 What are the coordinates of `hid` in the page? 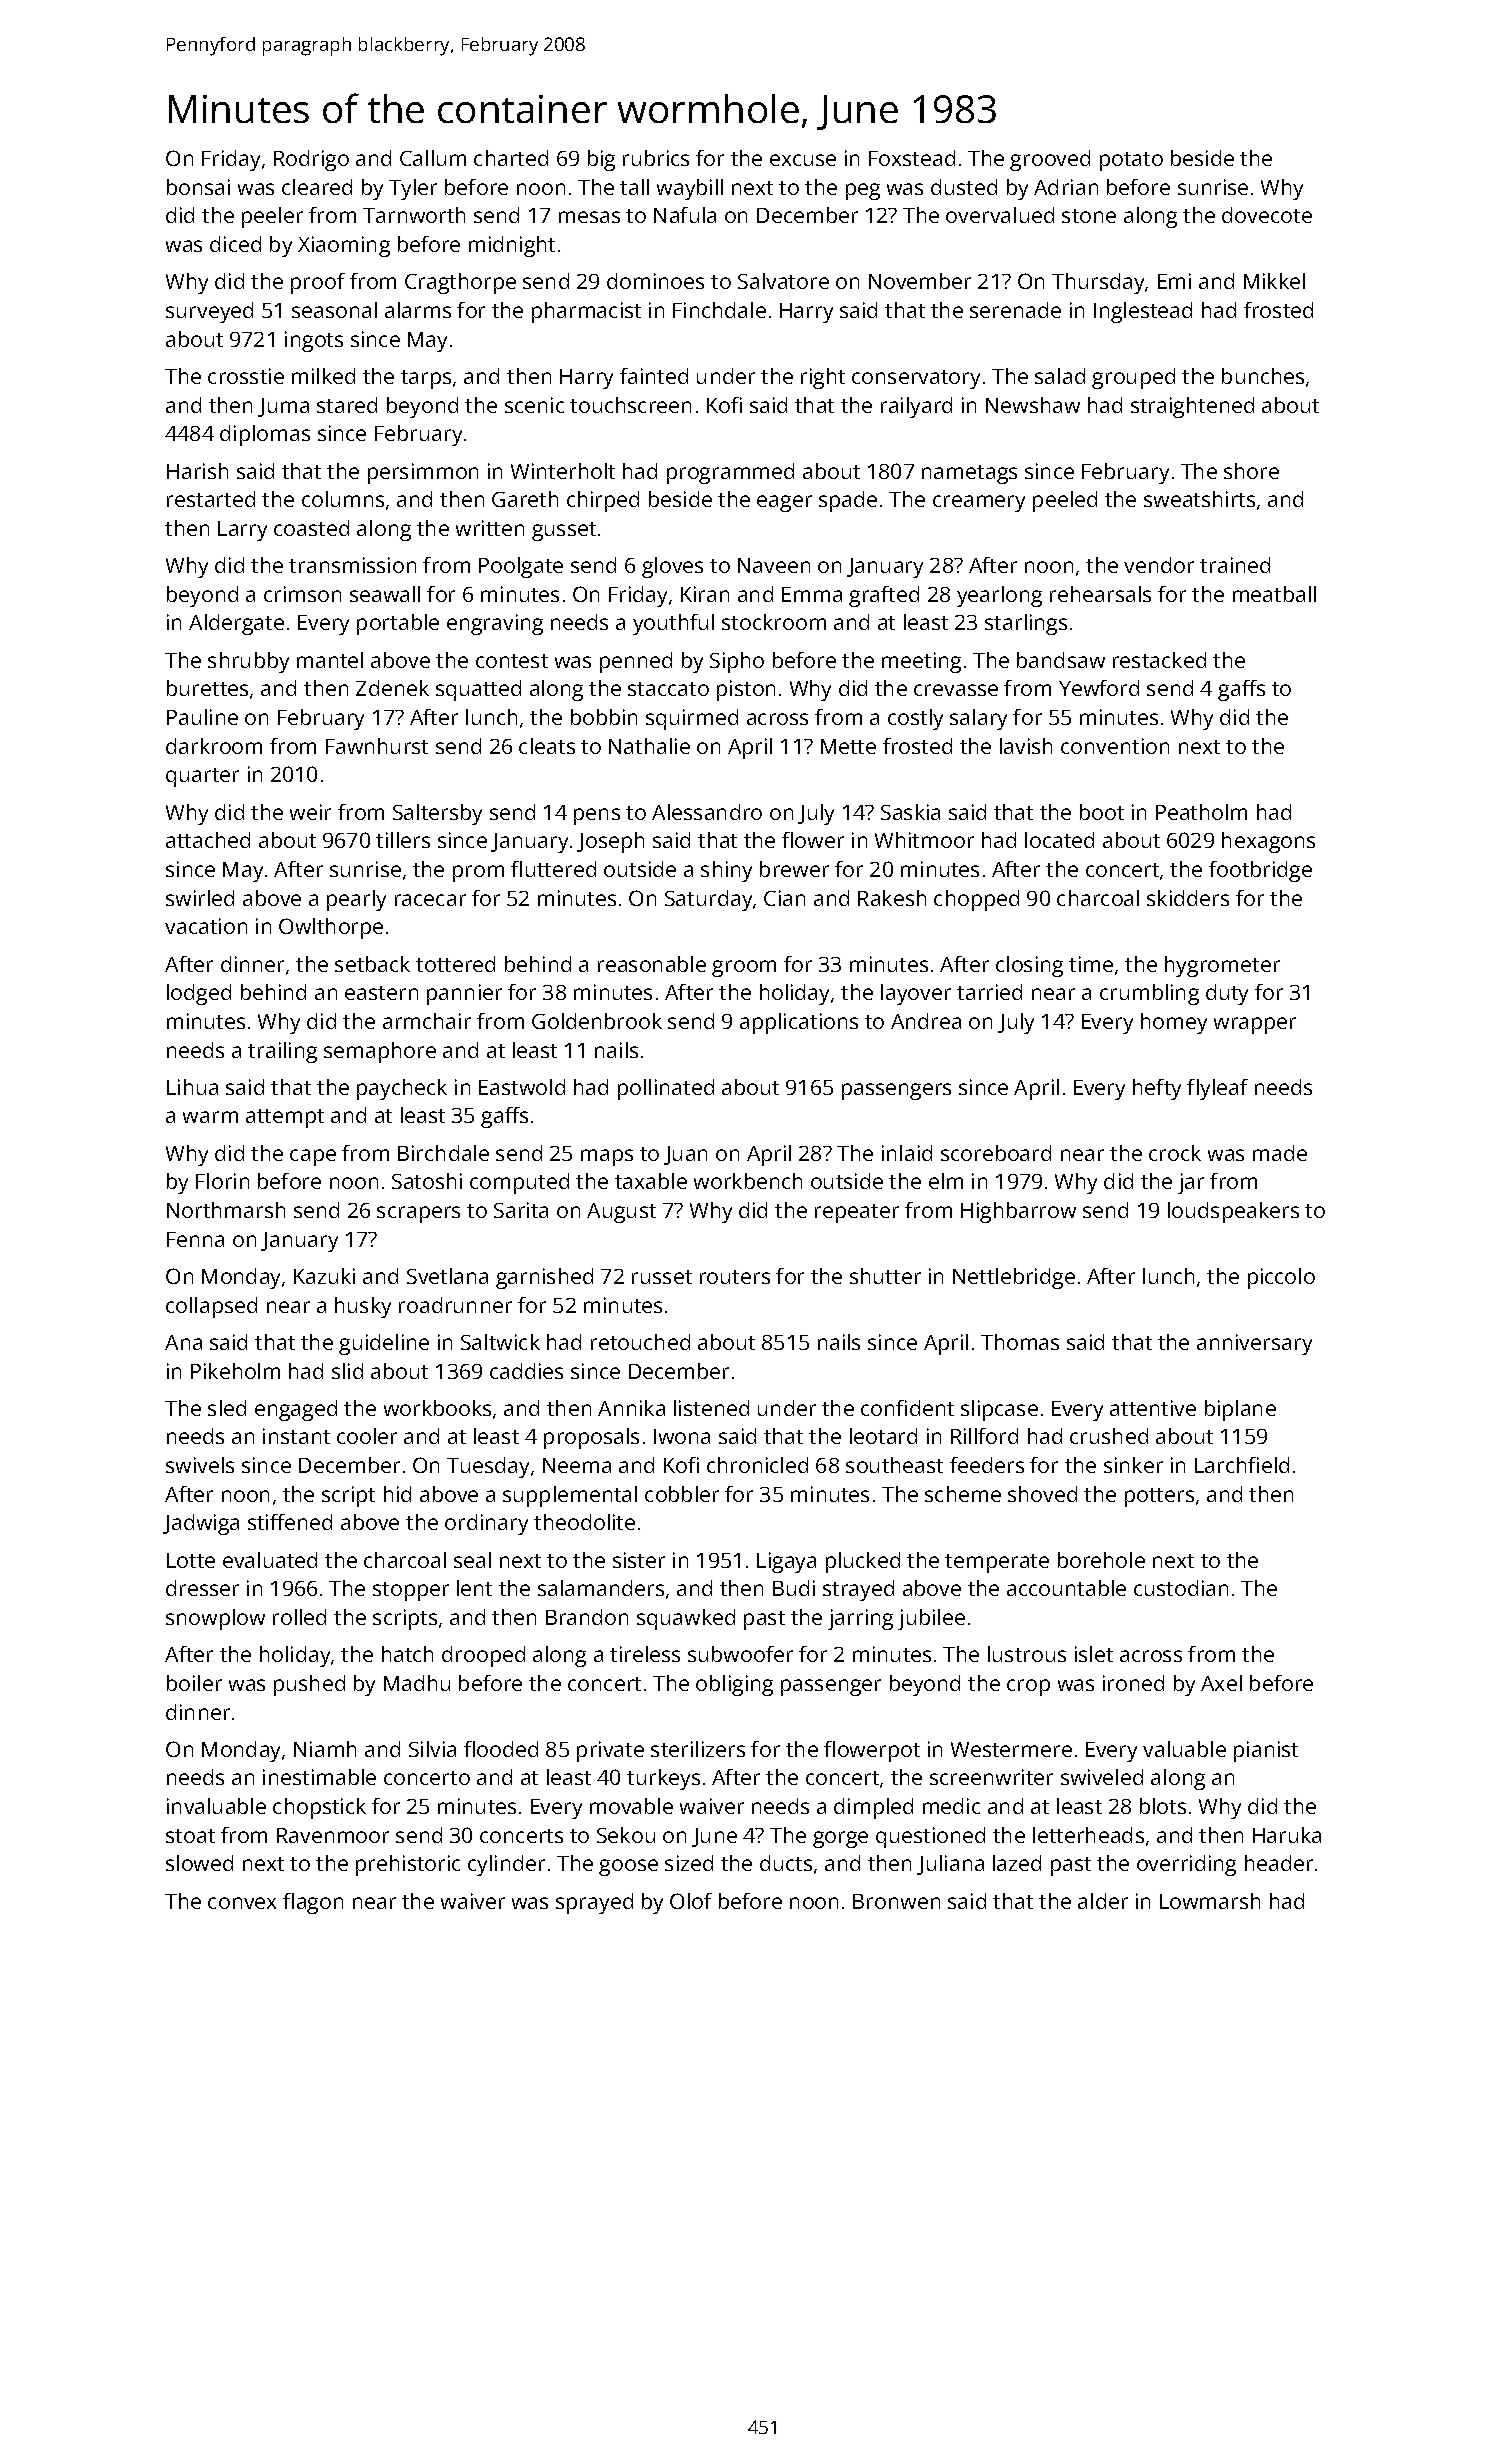 It's located at (397, 1494).
